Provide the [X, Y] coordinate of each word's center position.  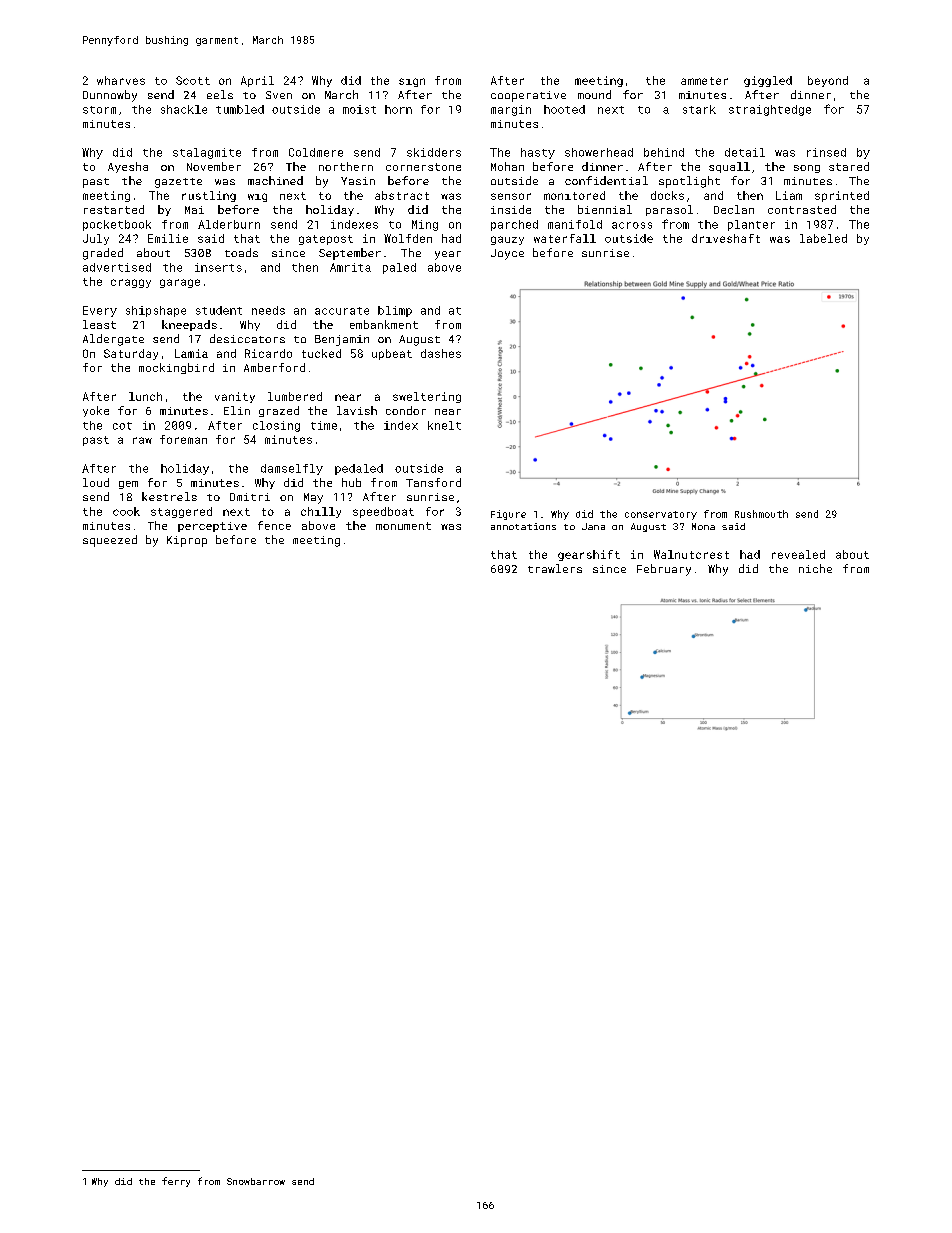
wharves [121, 80]
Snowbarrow [256, 1181]
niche [815, 568]
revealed [798, 554]
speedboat [383, 512]
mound [594, 94]
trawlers [555, 568]
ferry [176, 1182]
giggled [768, 81]
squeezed [110, 541]
